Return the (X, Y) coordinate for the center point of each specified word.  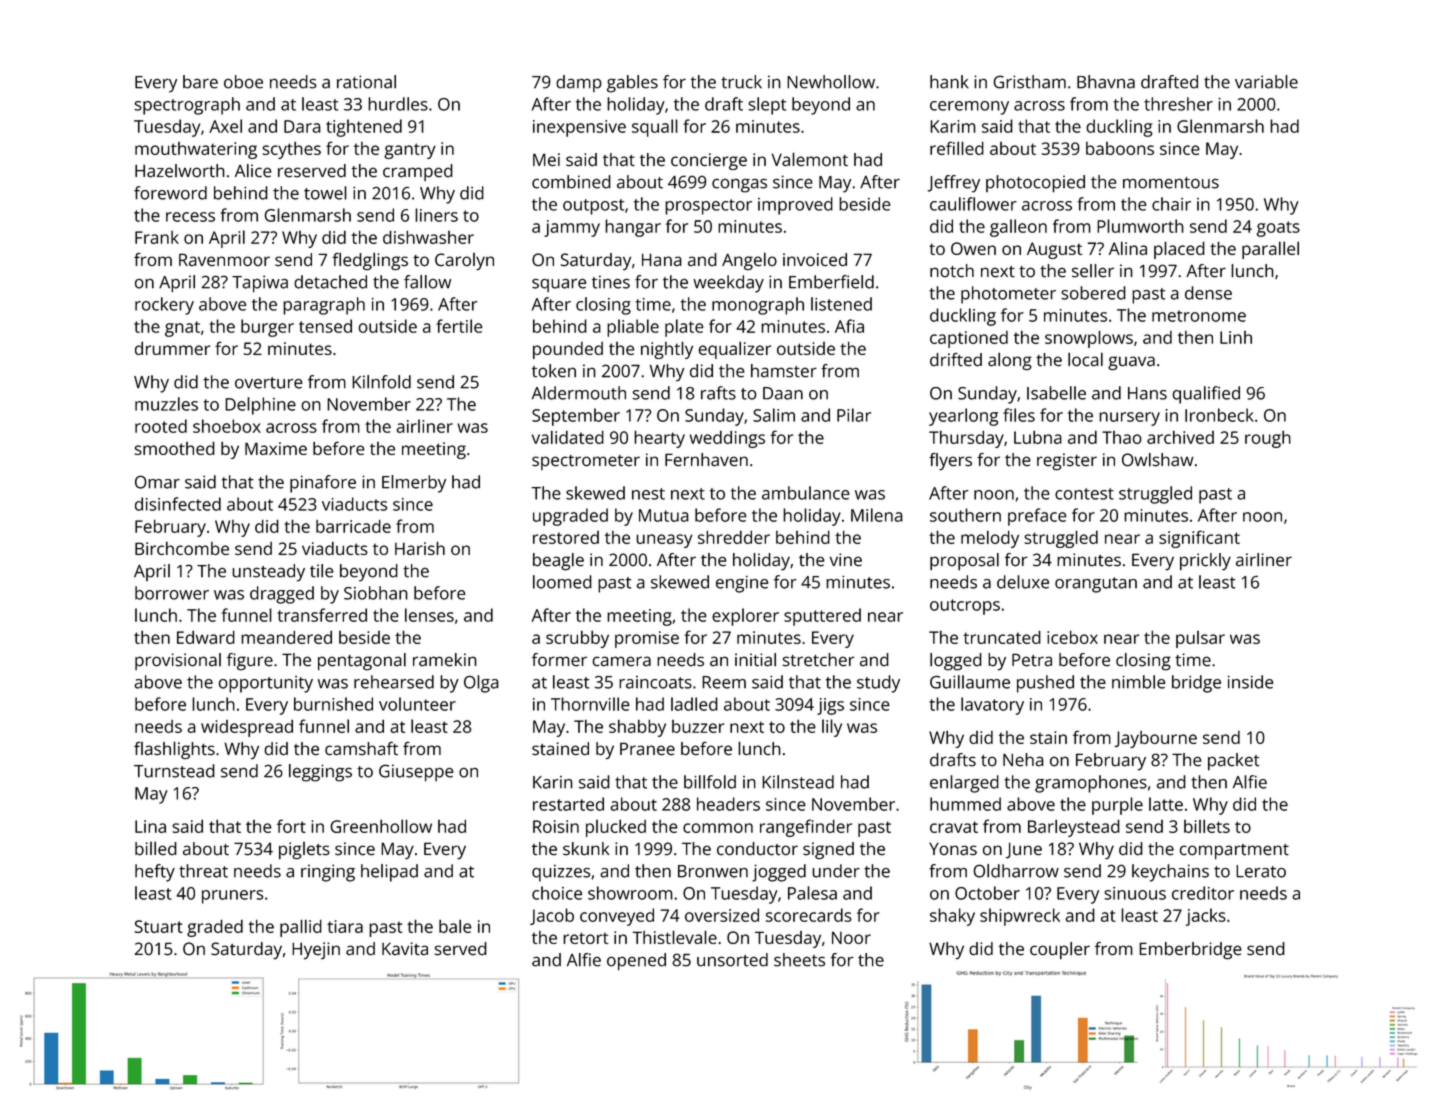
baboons (1120, 148)
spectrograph (187, 106)
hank (949, 82)
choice (557, 893)
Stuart (158, 926)
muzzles (166, 404)
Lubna (1038, 437)
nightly (667, 350)
